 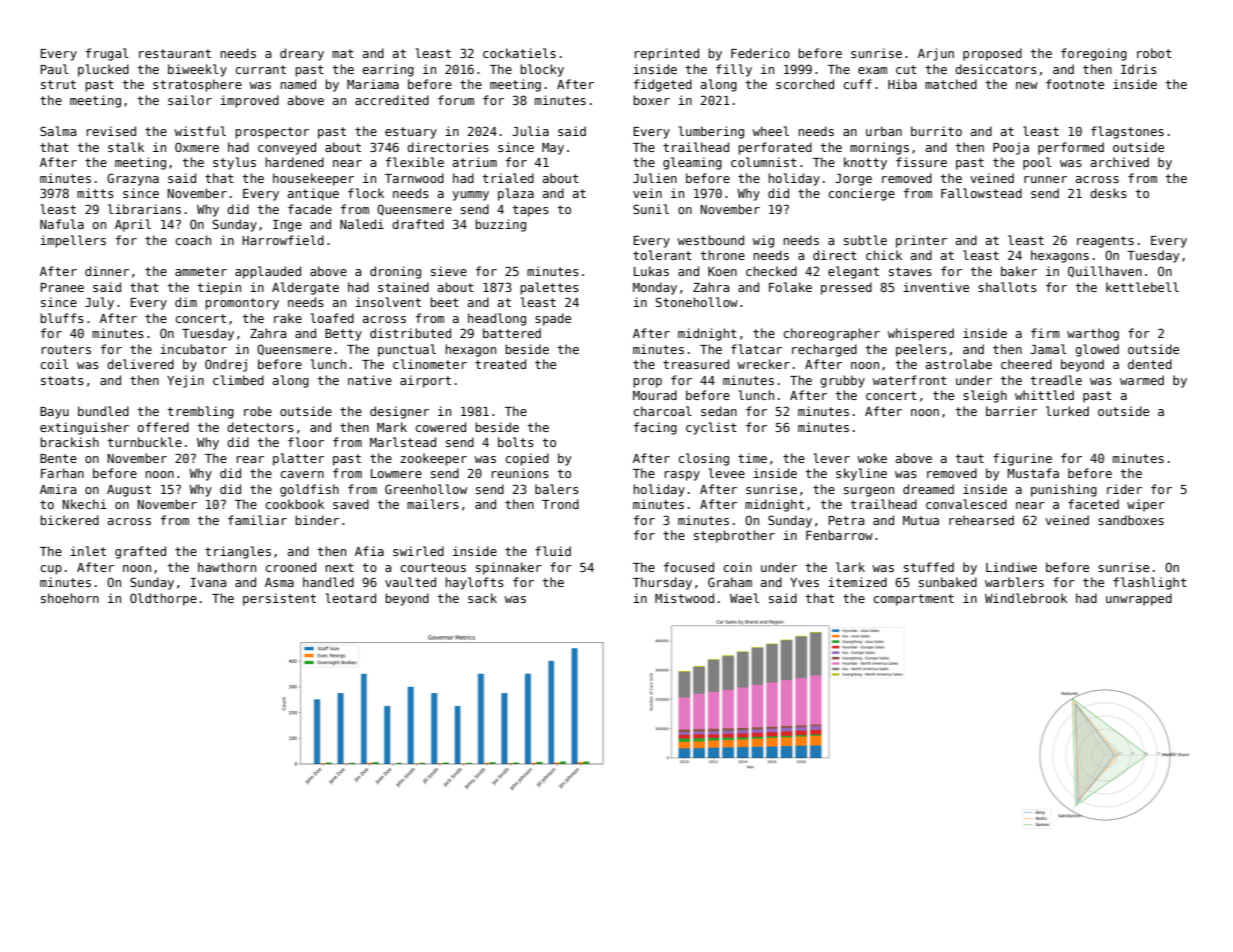 What do you see at coordinates (553, 319) in the document?
I see `spade` at bounding box center [553, 319].
